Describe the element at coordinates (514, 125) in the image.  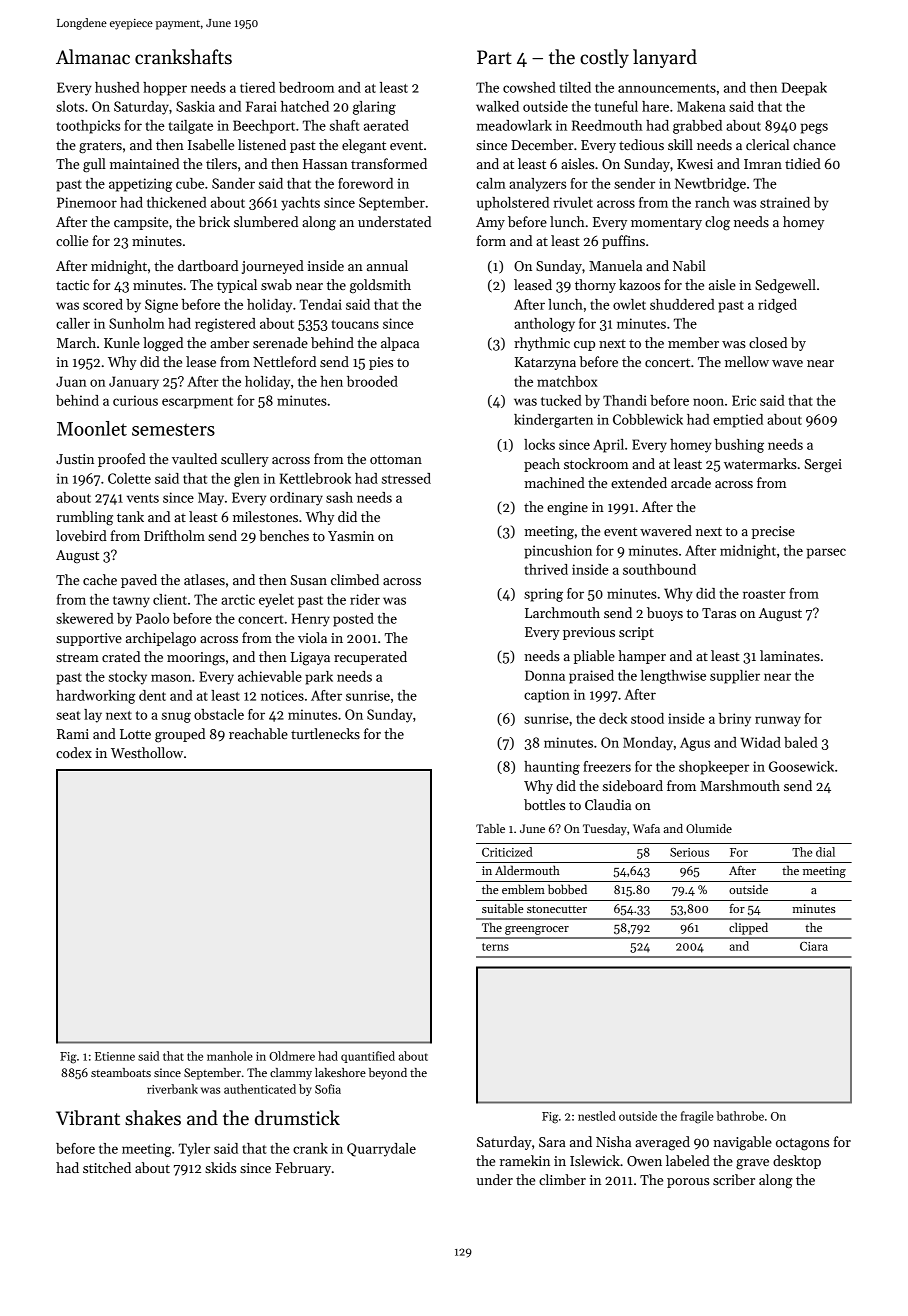
I see `meadowlark` at that location.
